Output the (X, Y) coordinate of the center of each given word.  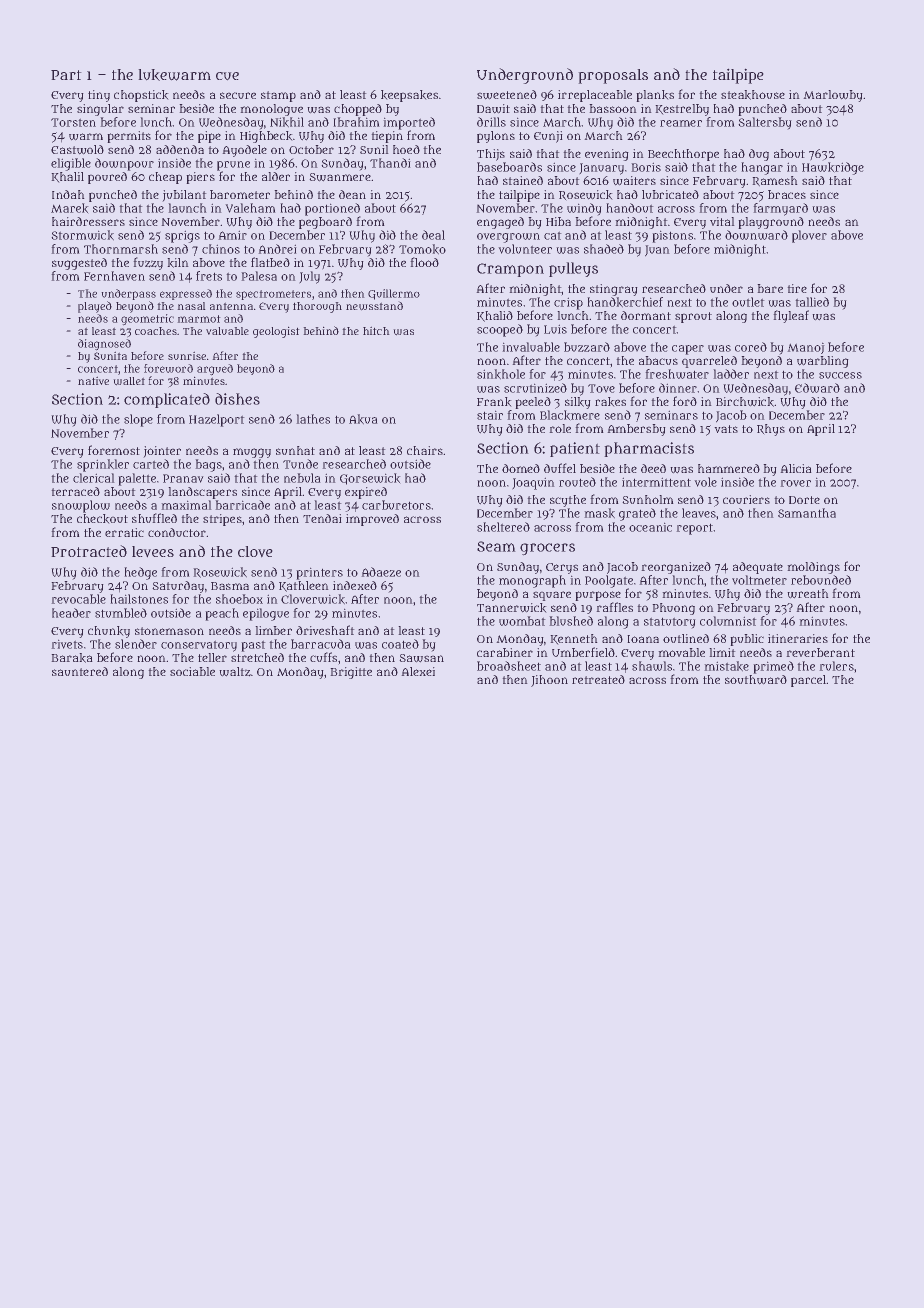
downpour (124, 164)
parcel (809, 681)
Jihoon (549, 681)
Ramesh (775, 181)
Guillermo (394, 294)
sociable (192, 671)
